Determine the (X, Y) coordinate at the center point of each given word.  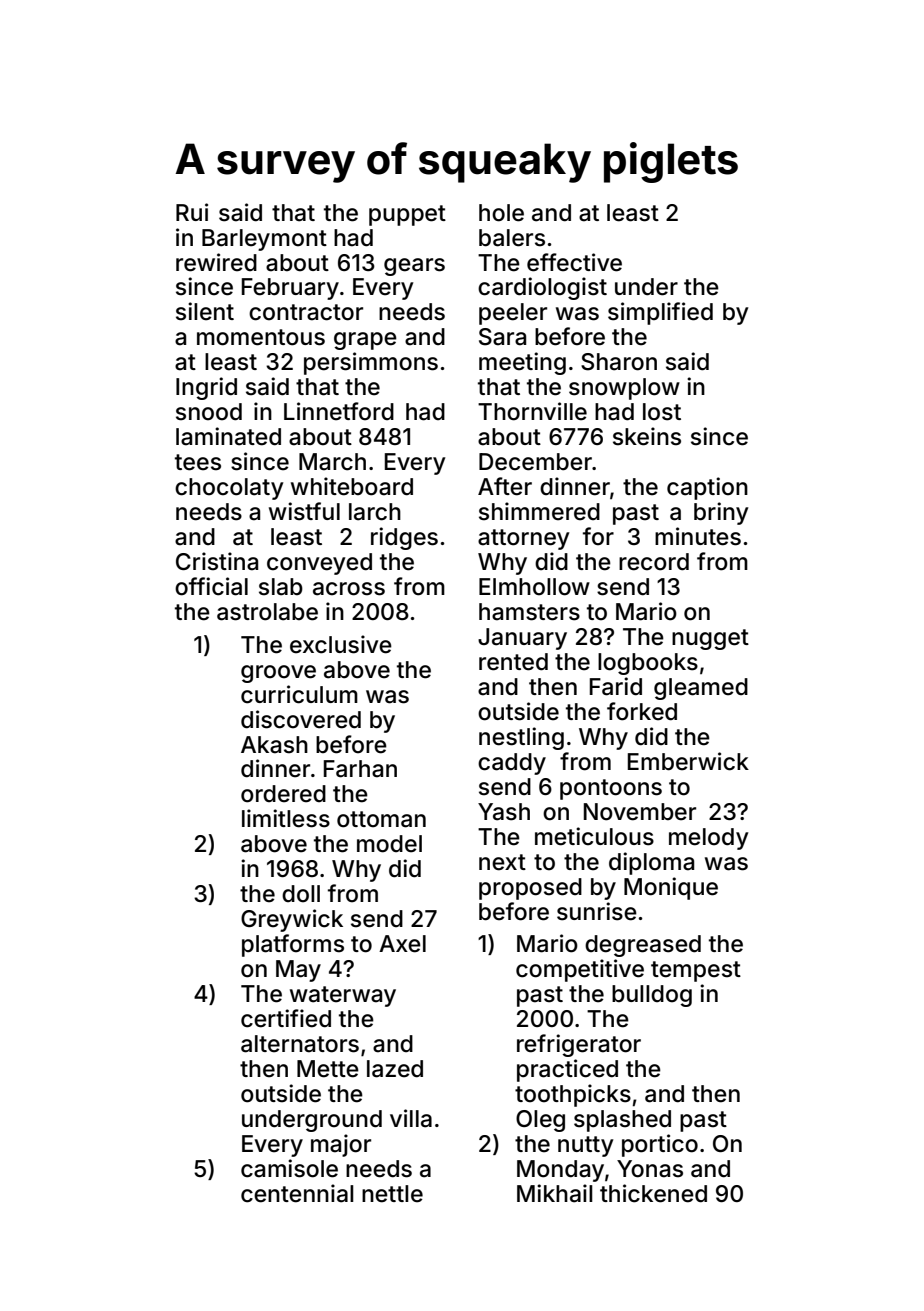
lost (662, 412)
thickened (653, 1193)
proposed (530, 889)
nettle (392, 1194)
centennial (297, 1193)
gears (414, 267)
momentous (261, 337)
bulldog (652, 996)
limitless (286, 818)
